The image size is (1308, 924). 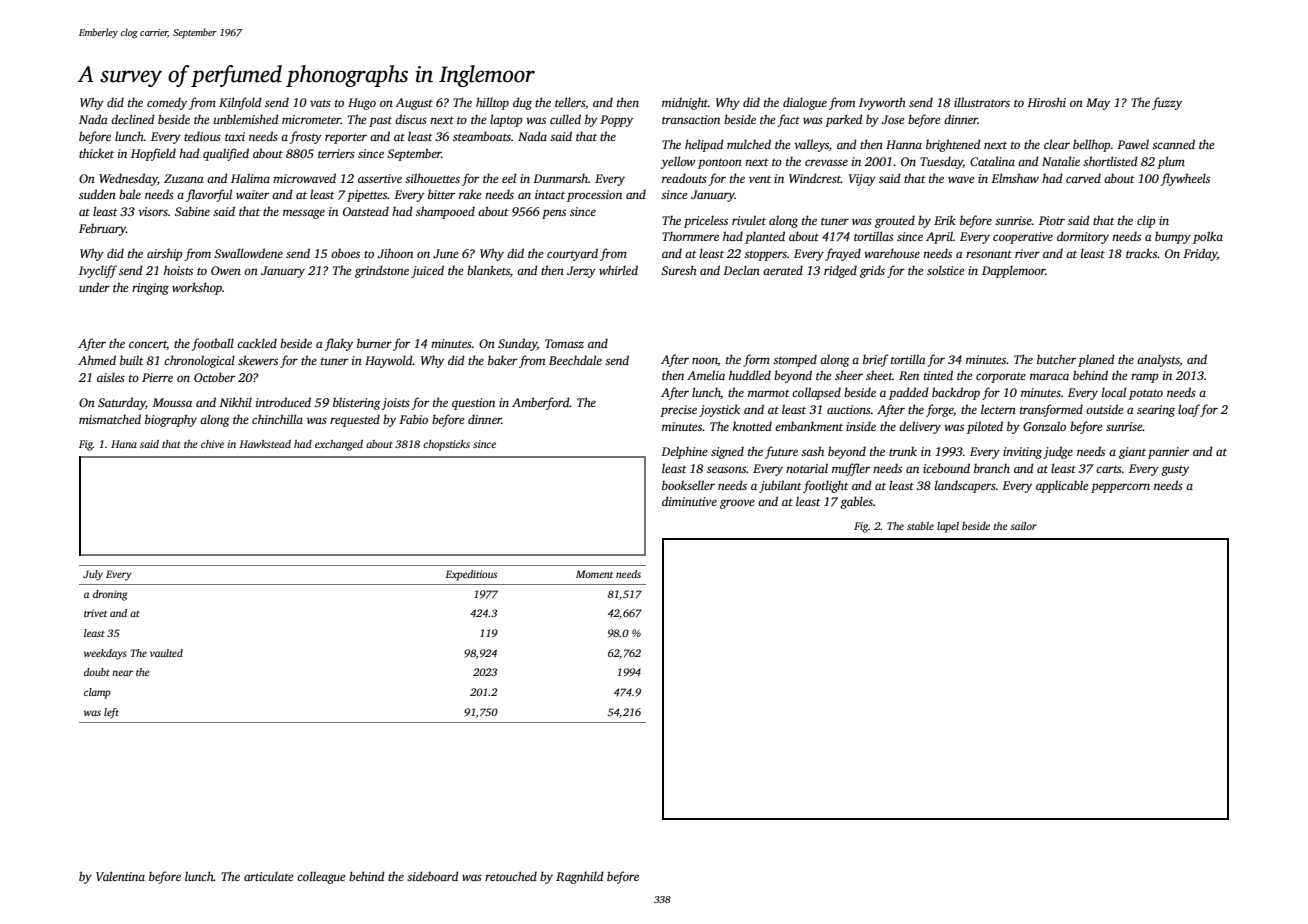 What do you see at coordinates (167, 103) in the page?
I see `comedy` at bounding box center [167, 103].
